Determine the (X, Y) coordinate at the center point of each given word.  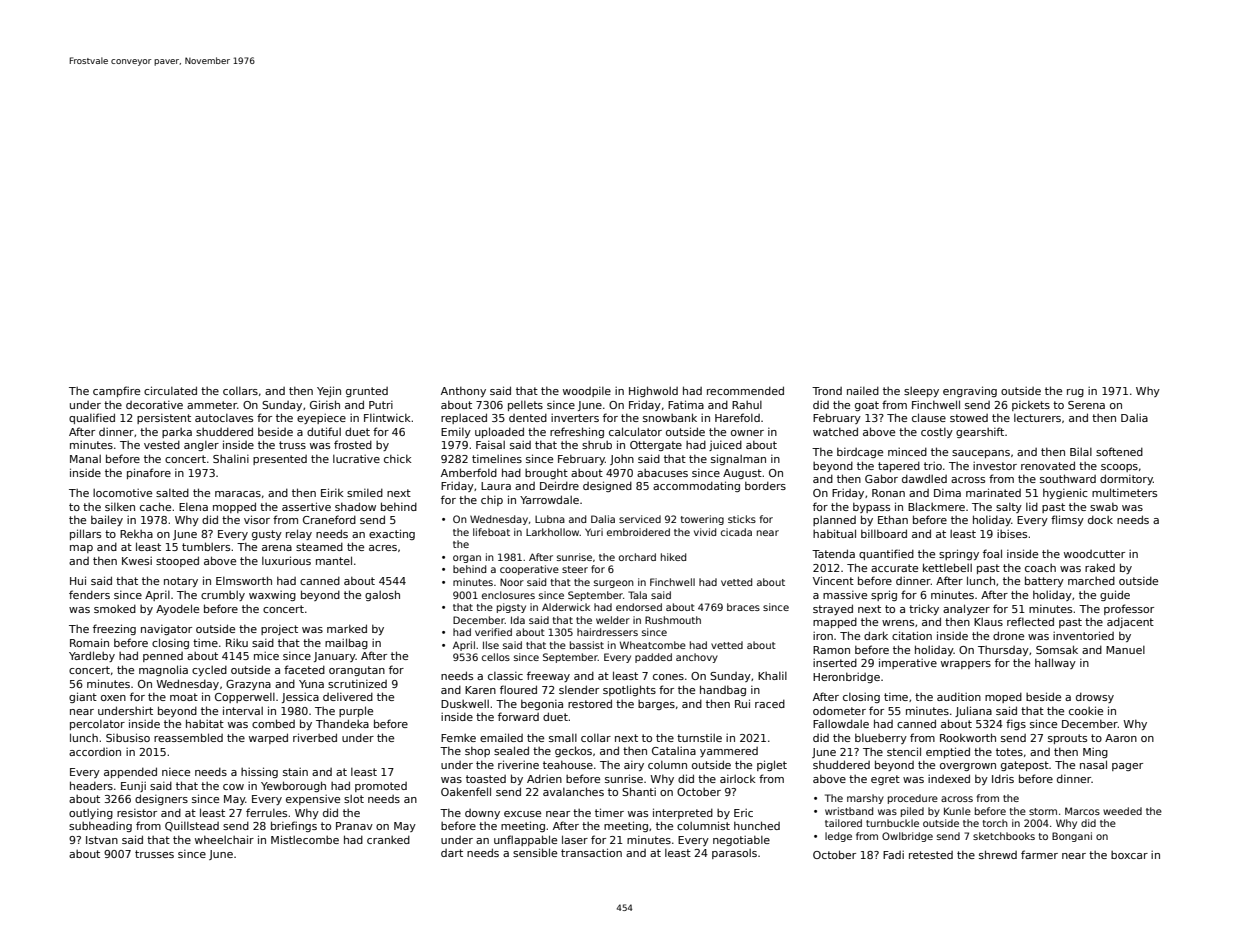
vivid (705, 532)
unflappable (525, 840)
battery (1044, 581)
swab (1104, 506)
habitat (205, 723)
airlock (738, 778)
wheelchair (224, 839)
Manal (85, 459)
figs (1016, 724)
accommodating (696, 486)
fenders (89, 594)
